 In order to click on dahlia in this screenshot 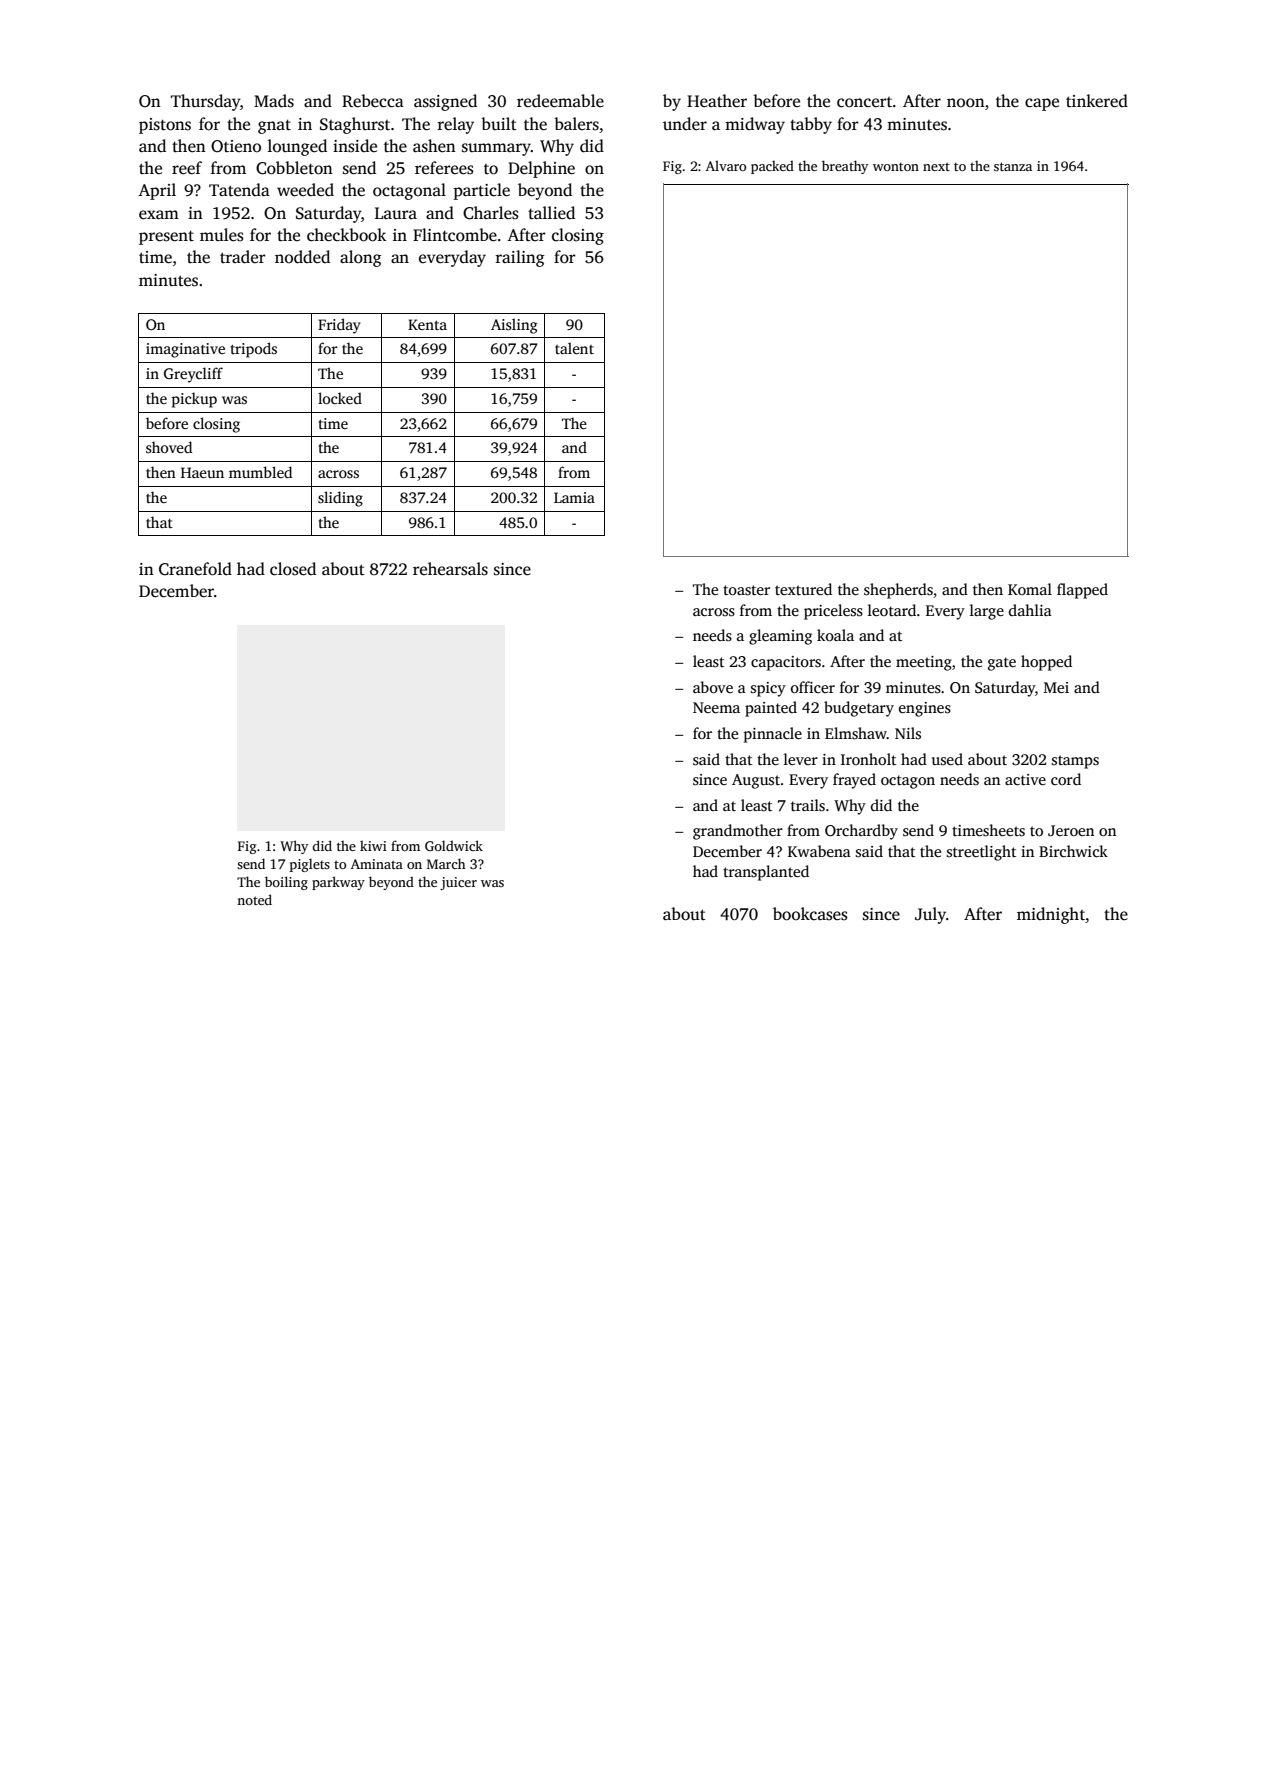, I will do `click(1030, 610)`.
